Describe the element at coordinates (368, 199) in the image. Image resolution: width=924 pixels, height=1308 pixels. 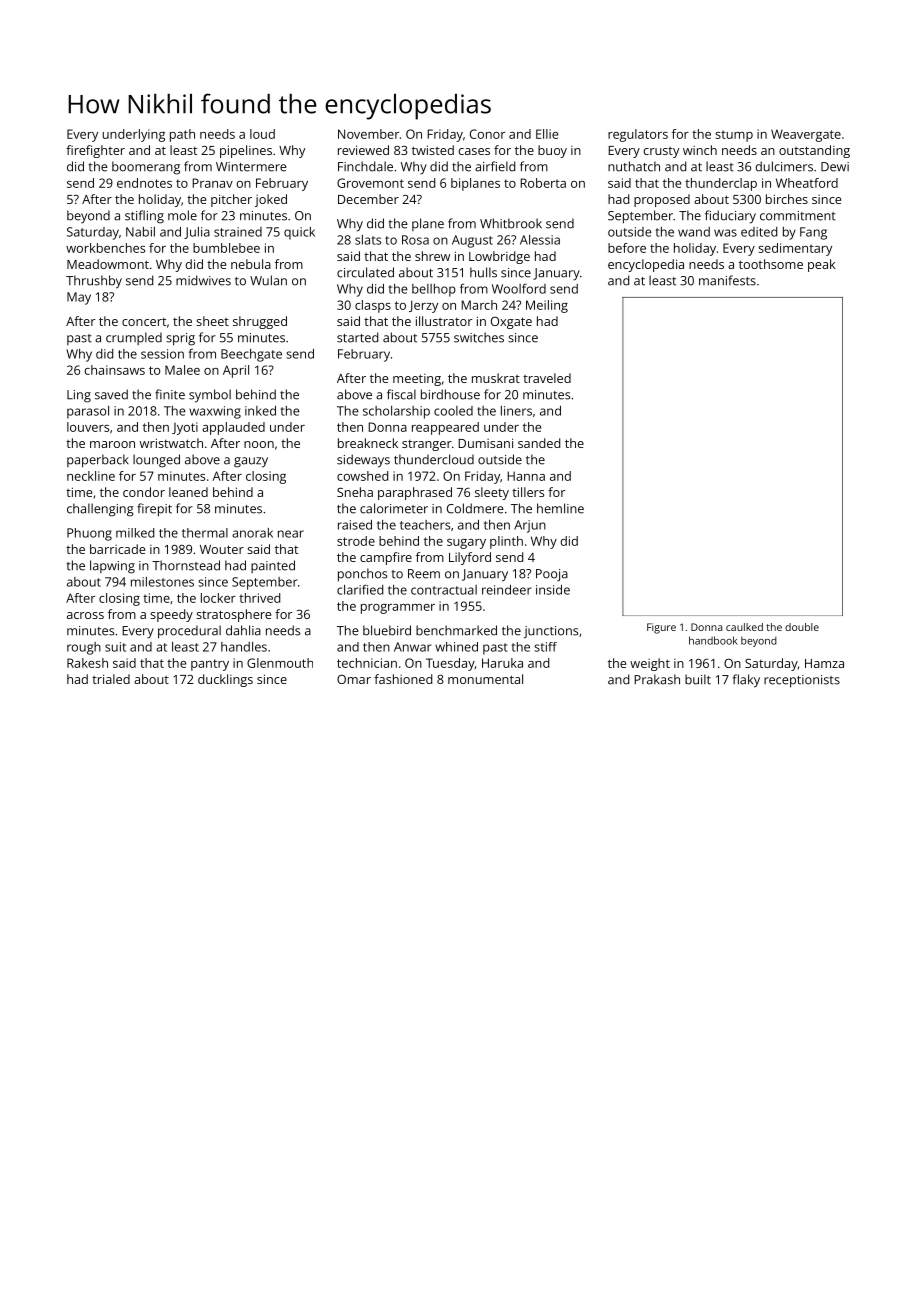
I see `December` at that location.
